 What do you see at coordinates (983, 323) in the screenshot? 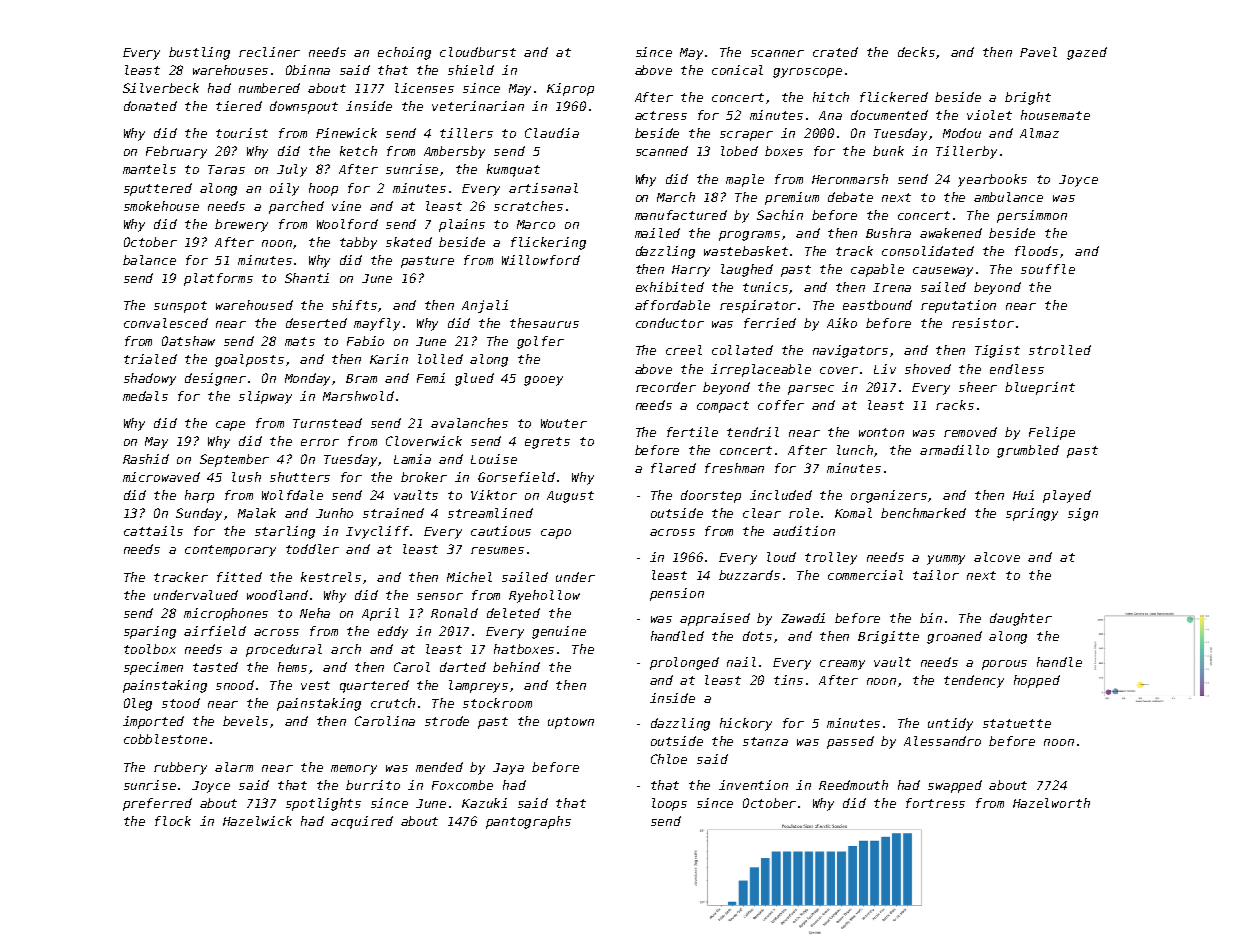
I see `resistor` at bounding box center [983, 323].
